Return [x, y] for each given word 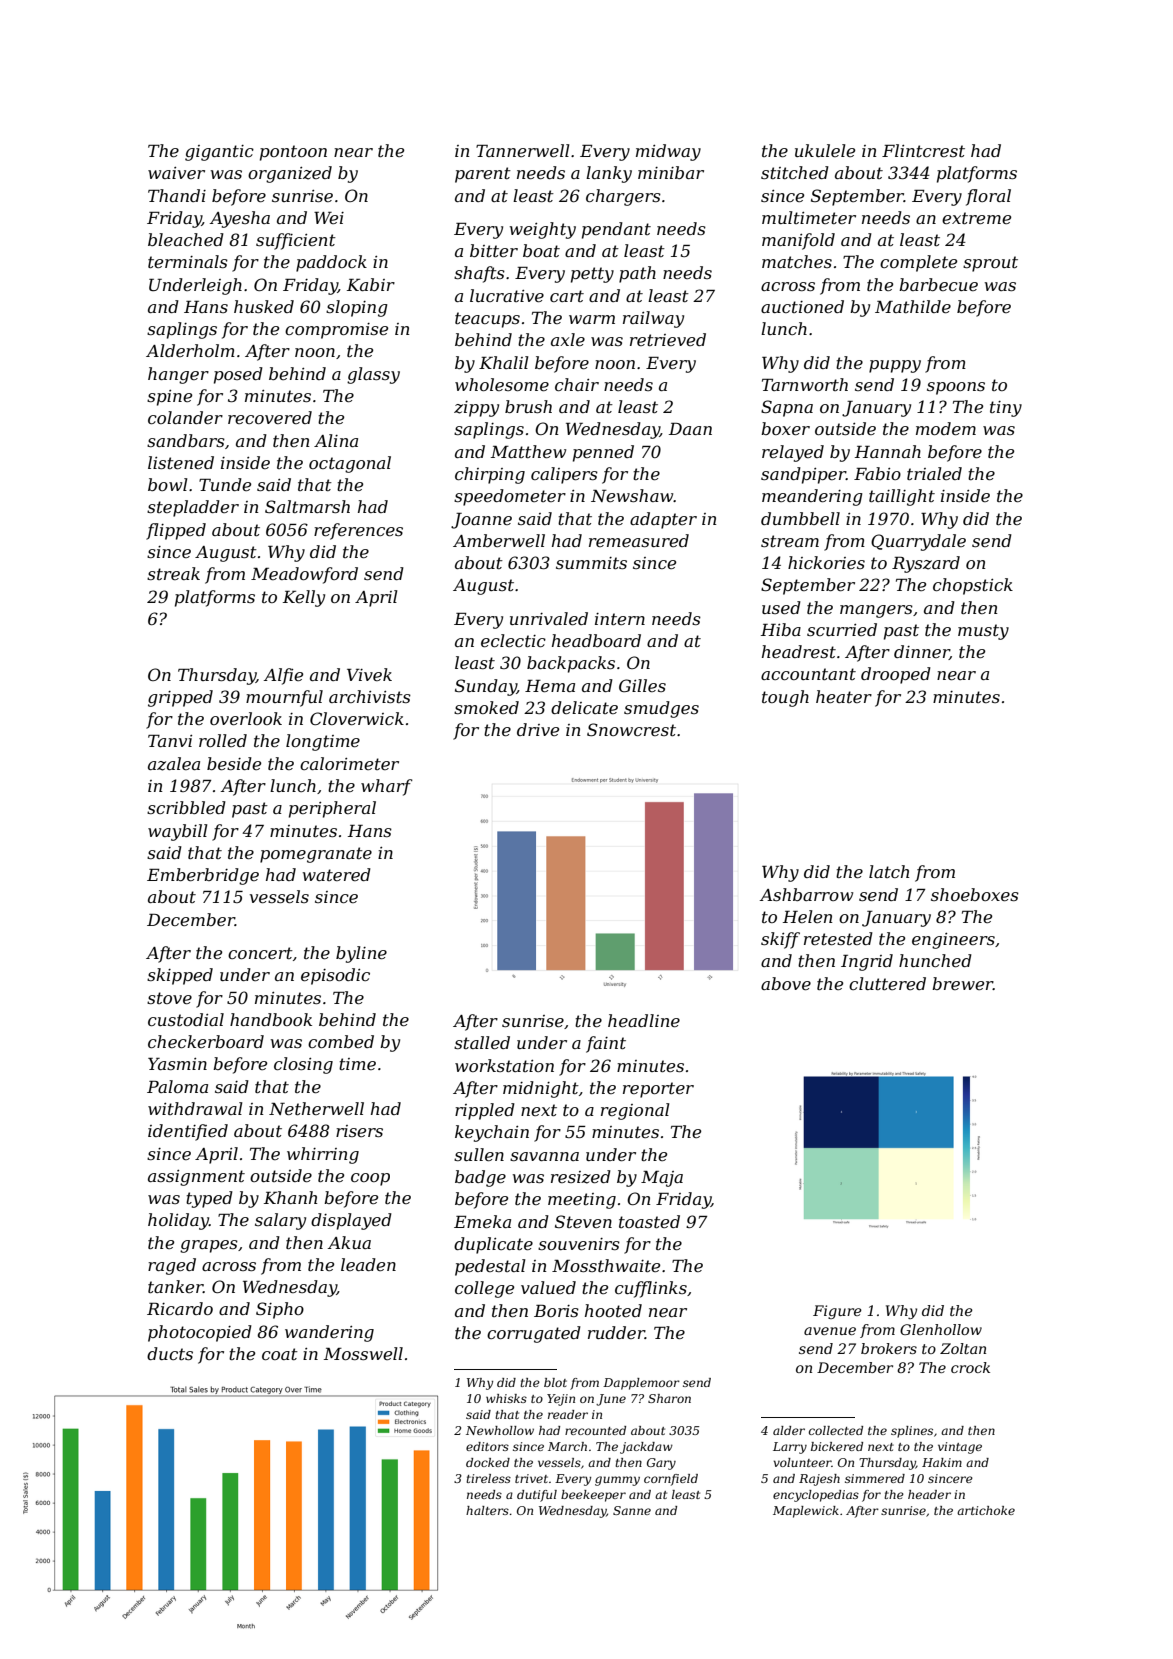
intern [620, 619]
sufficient [296, 241]
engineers [953, 941]
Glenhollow [941, 1329]
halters [487, 1510]
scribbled [186, 807]
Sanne [632, 1510]
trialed [934, 473]
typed [209, 1199]
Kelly [304, 598]
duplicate [493, 1245]
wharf [387, 787]
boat [541, 250]
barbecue [938, 284]
